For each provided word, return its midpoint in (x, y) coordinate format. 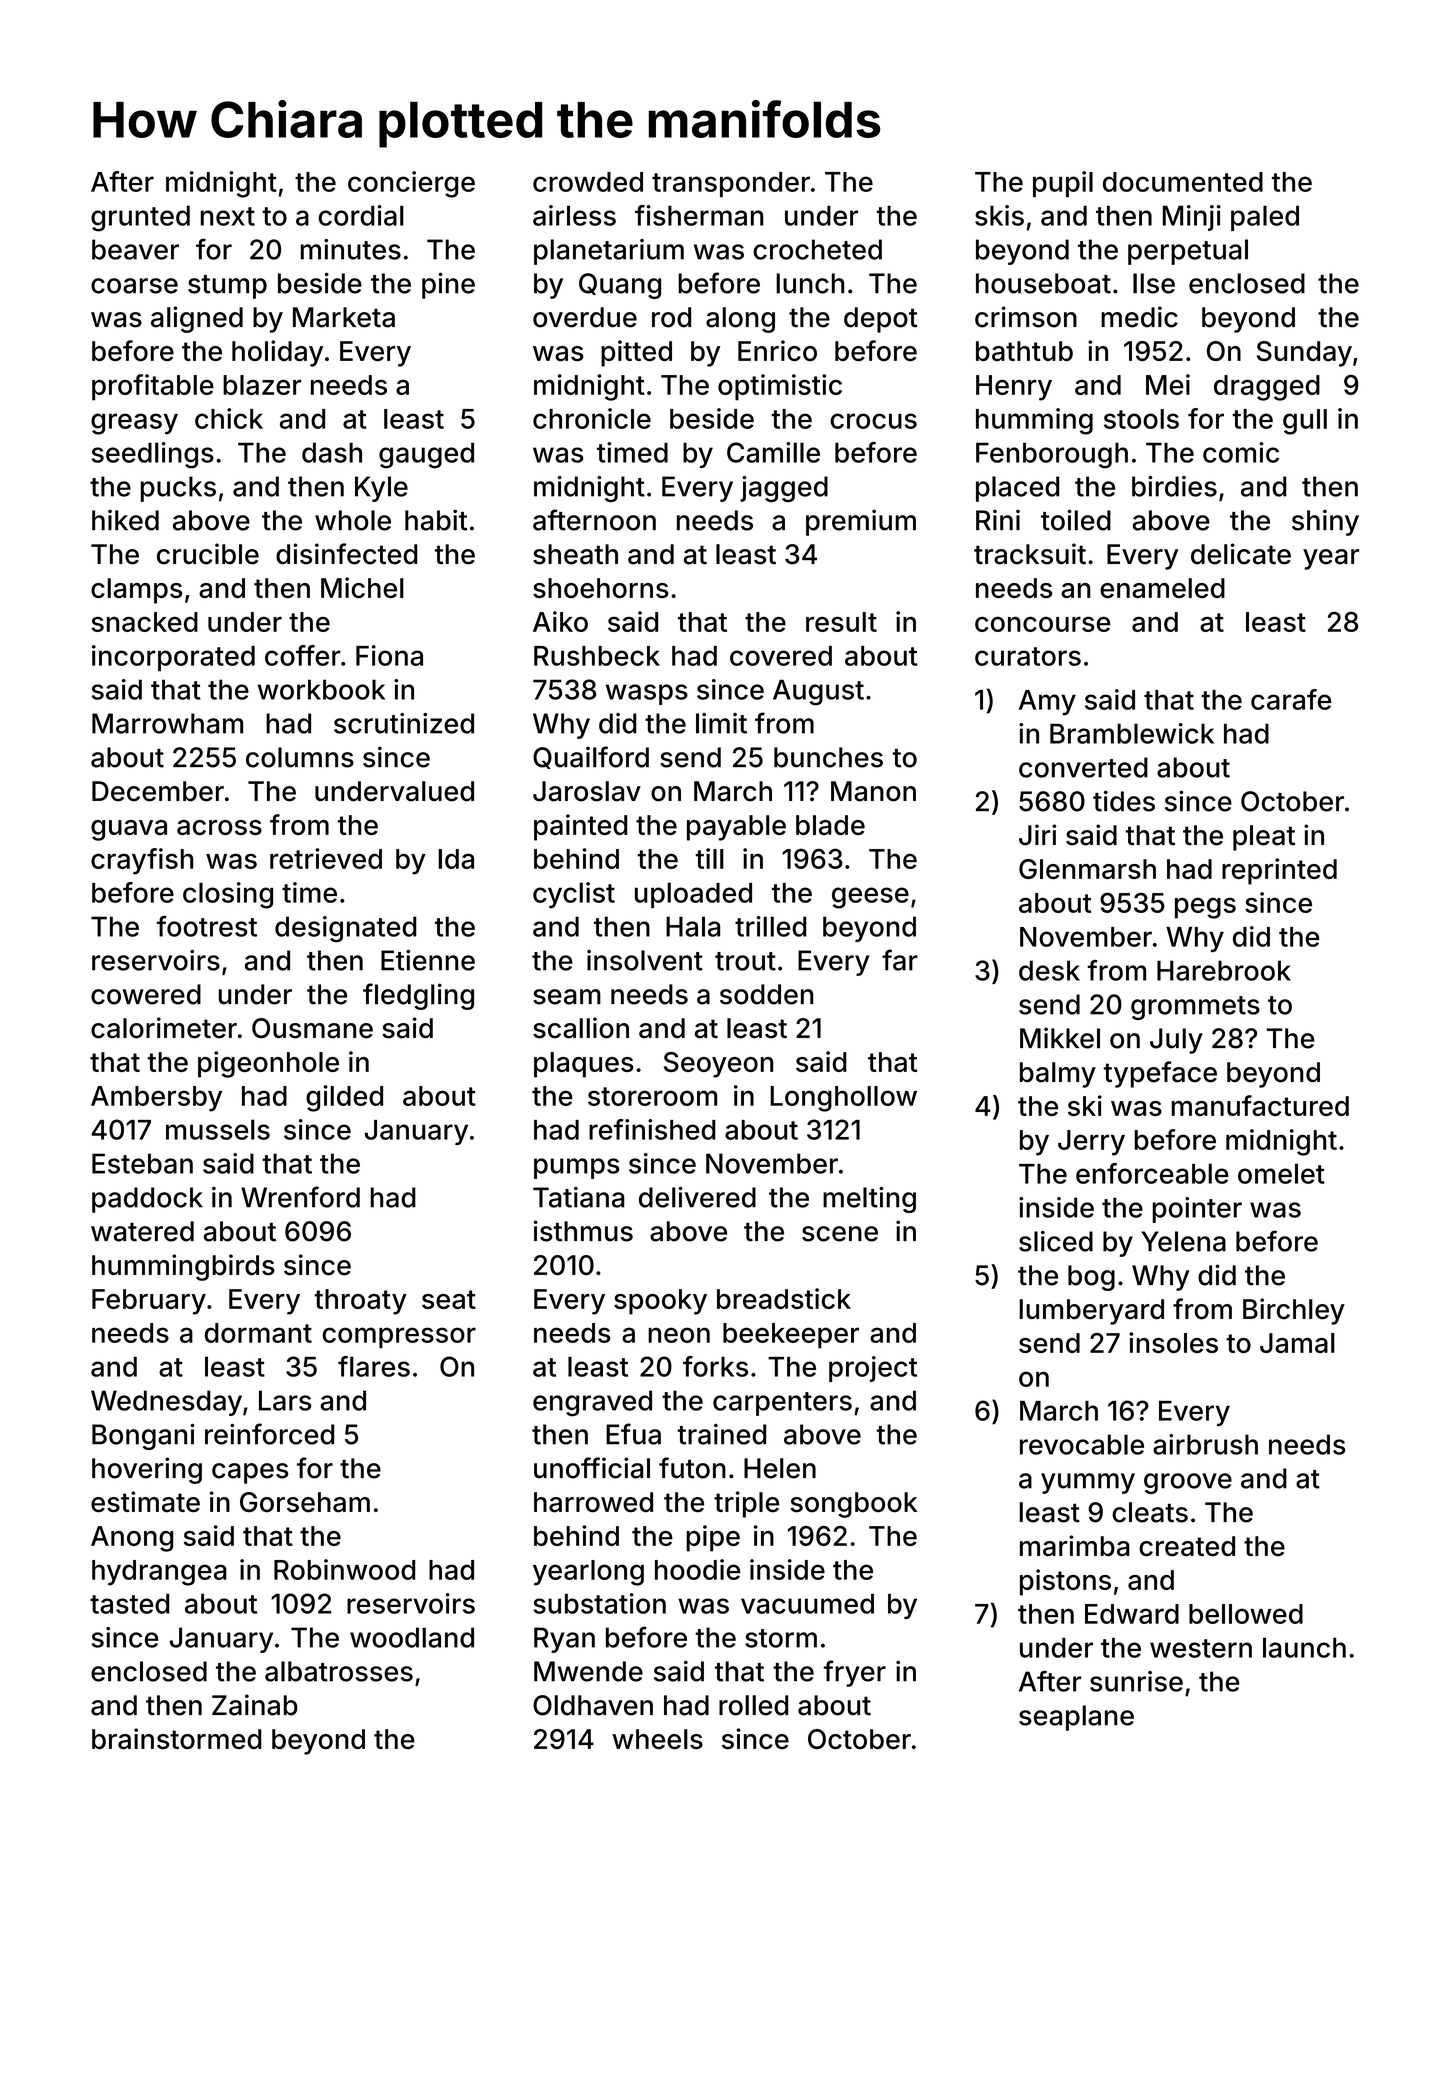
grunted (140, 219)
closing (228, 895)
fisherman (699, 215)
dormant (258, 1333)
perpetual (1188, 252)
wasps (647, 694)
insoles (1173, 1342)
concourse (1042, 624)
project (873, 1369)
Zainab (255, 1705)
